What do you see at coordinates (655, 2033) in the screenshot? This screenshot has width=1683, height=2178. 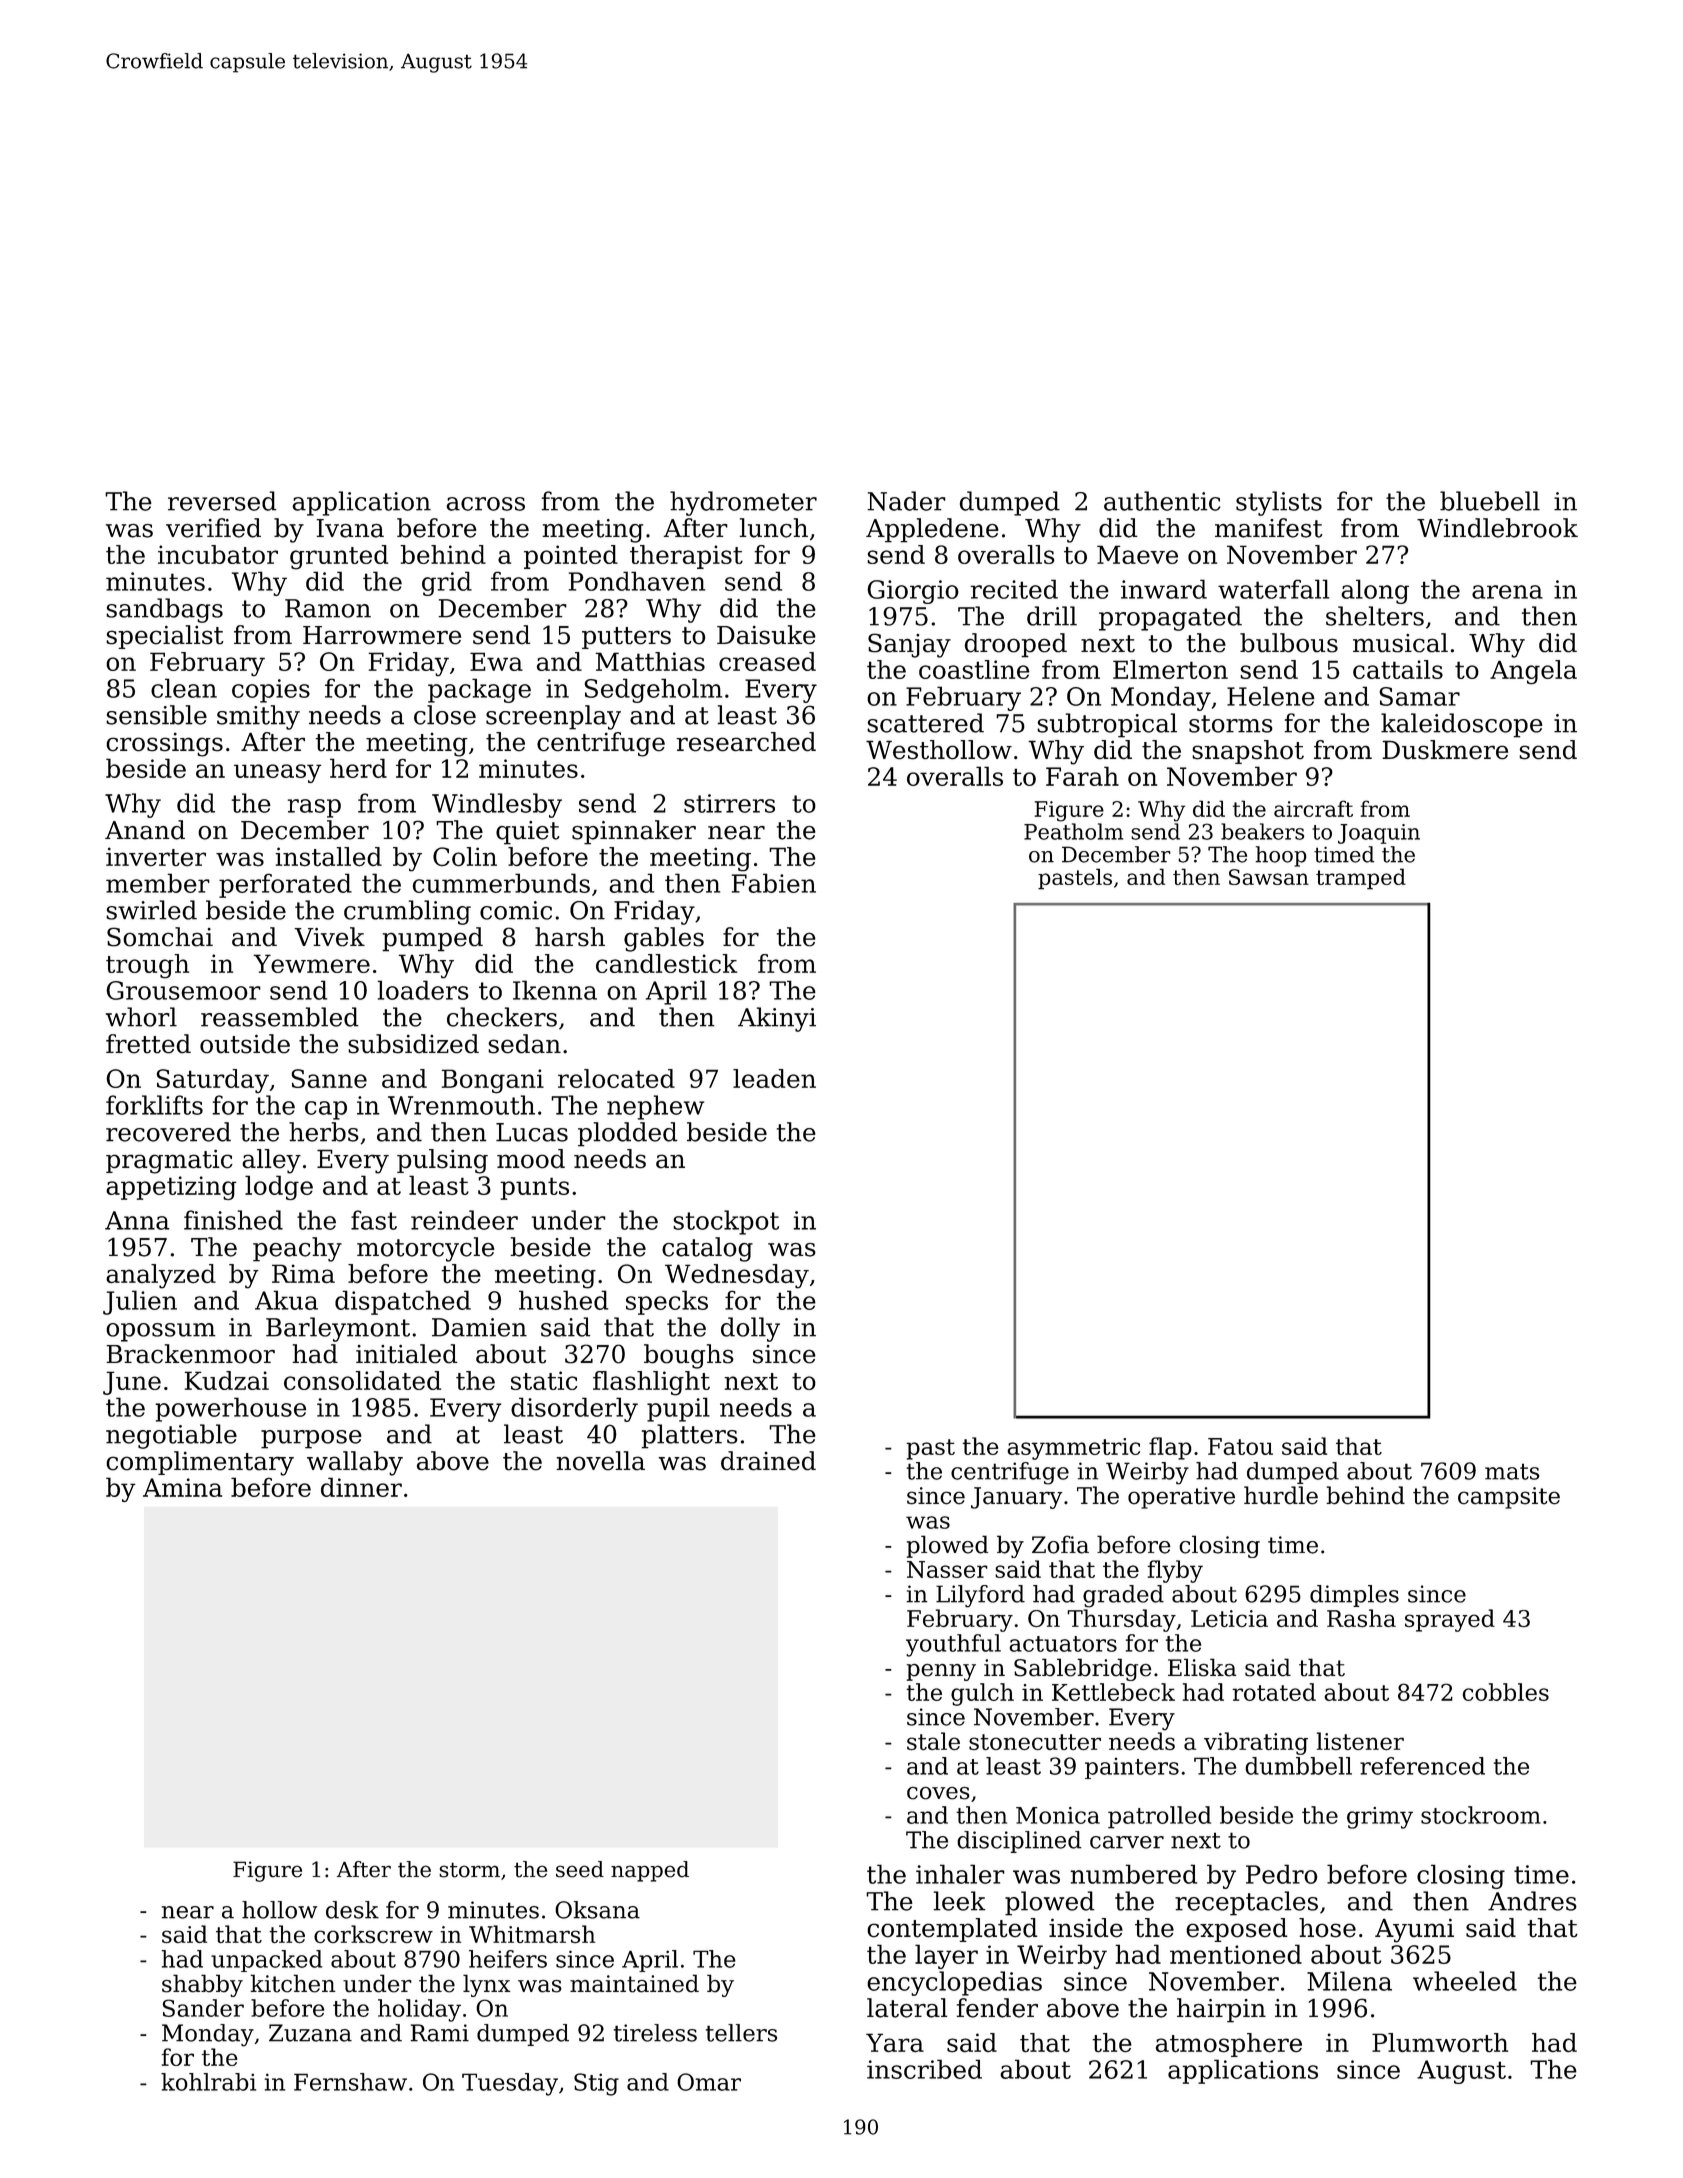 I see `tireless` at bounding box center [655, 2033].
